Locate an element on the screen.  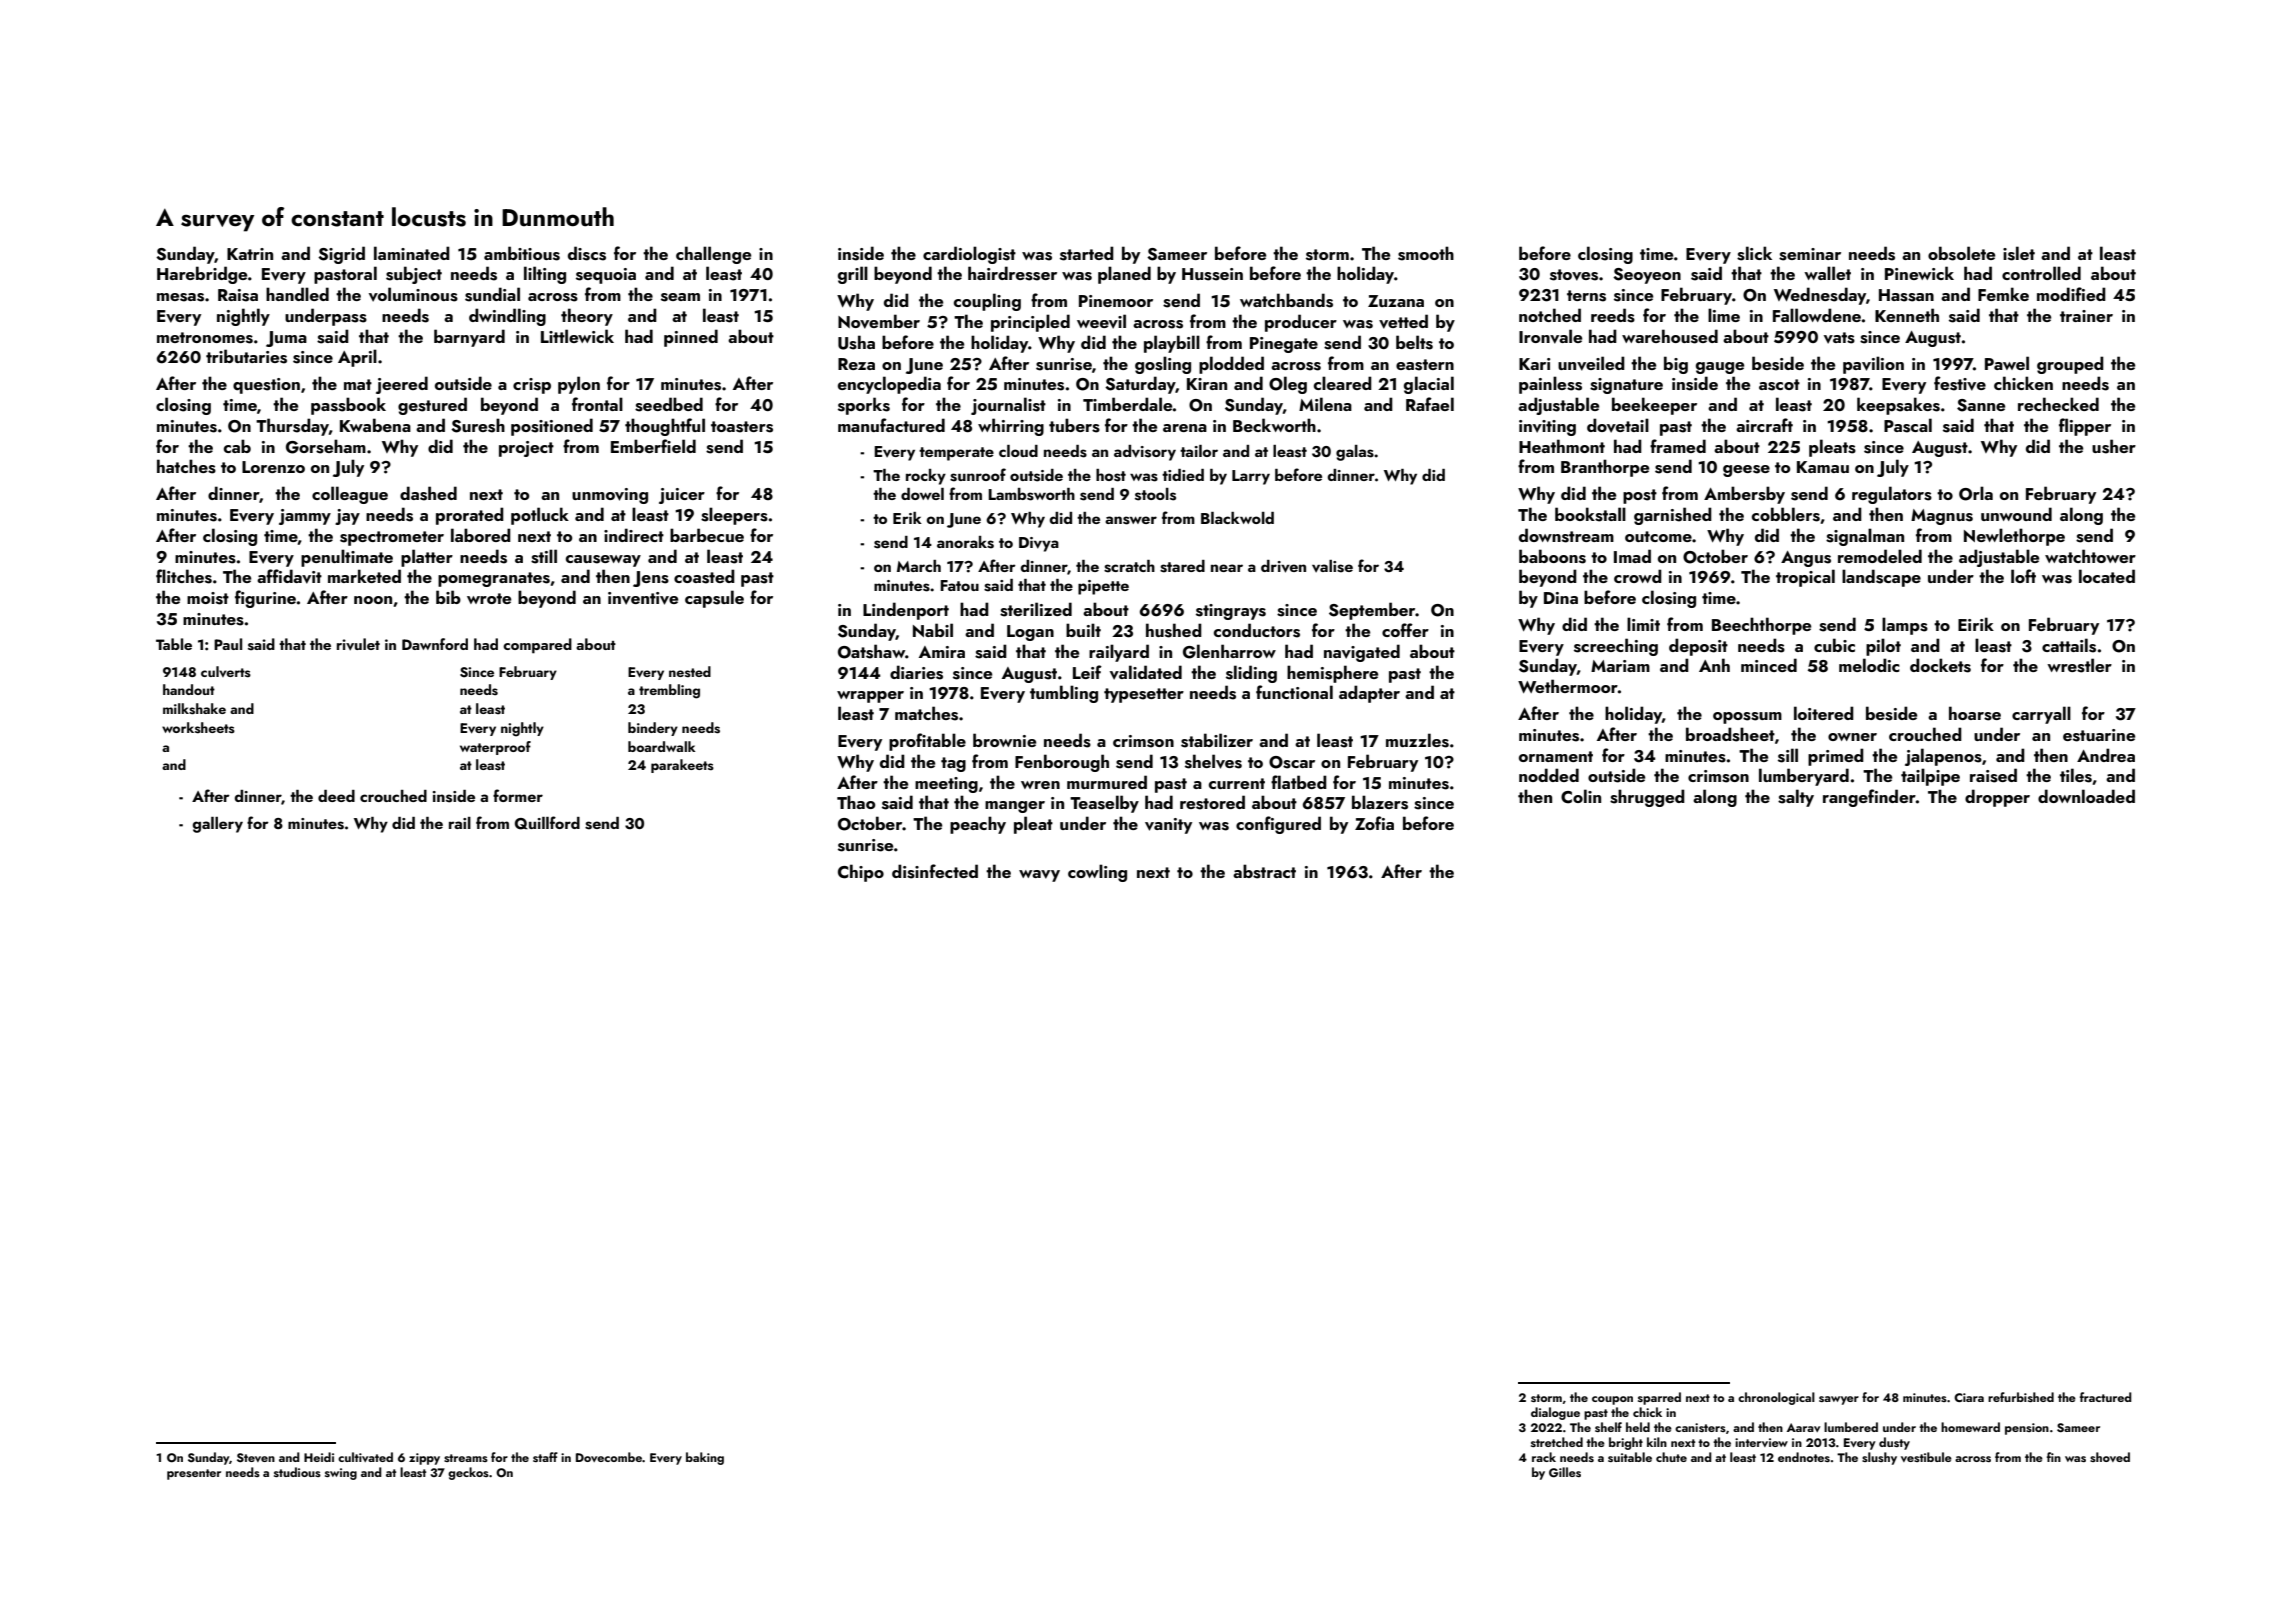
staff is located at coordinates (545, 1457).
